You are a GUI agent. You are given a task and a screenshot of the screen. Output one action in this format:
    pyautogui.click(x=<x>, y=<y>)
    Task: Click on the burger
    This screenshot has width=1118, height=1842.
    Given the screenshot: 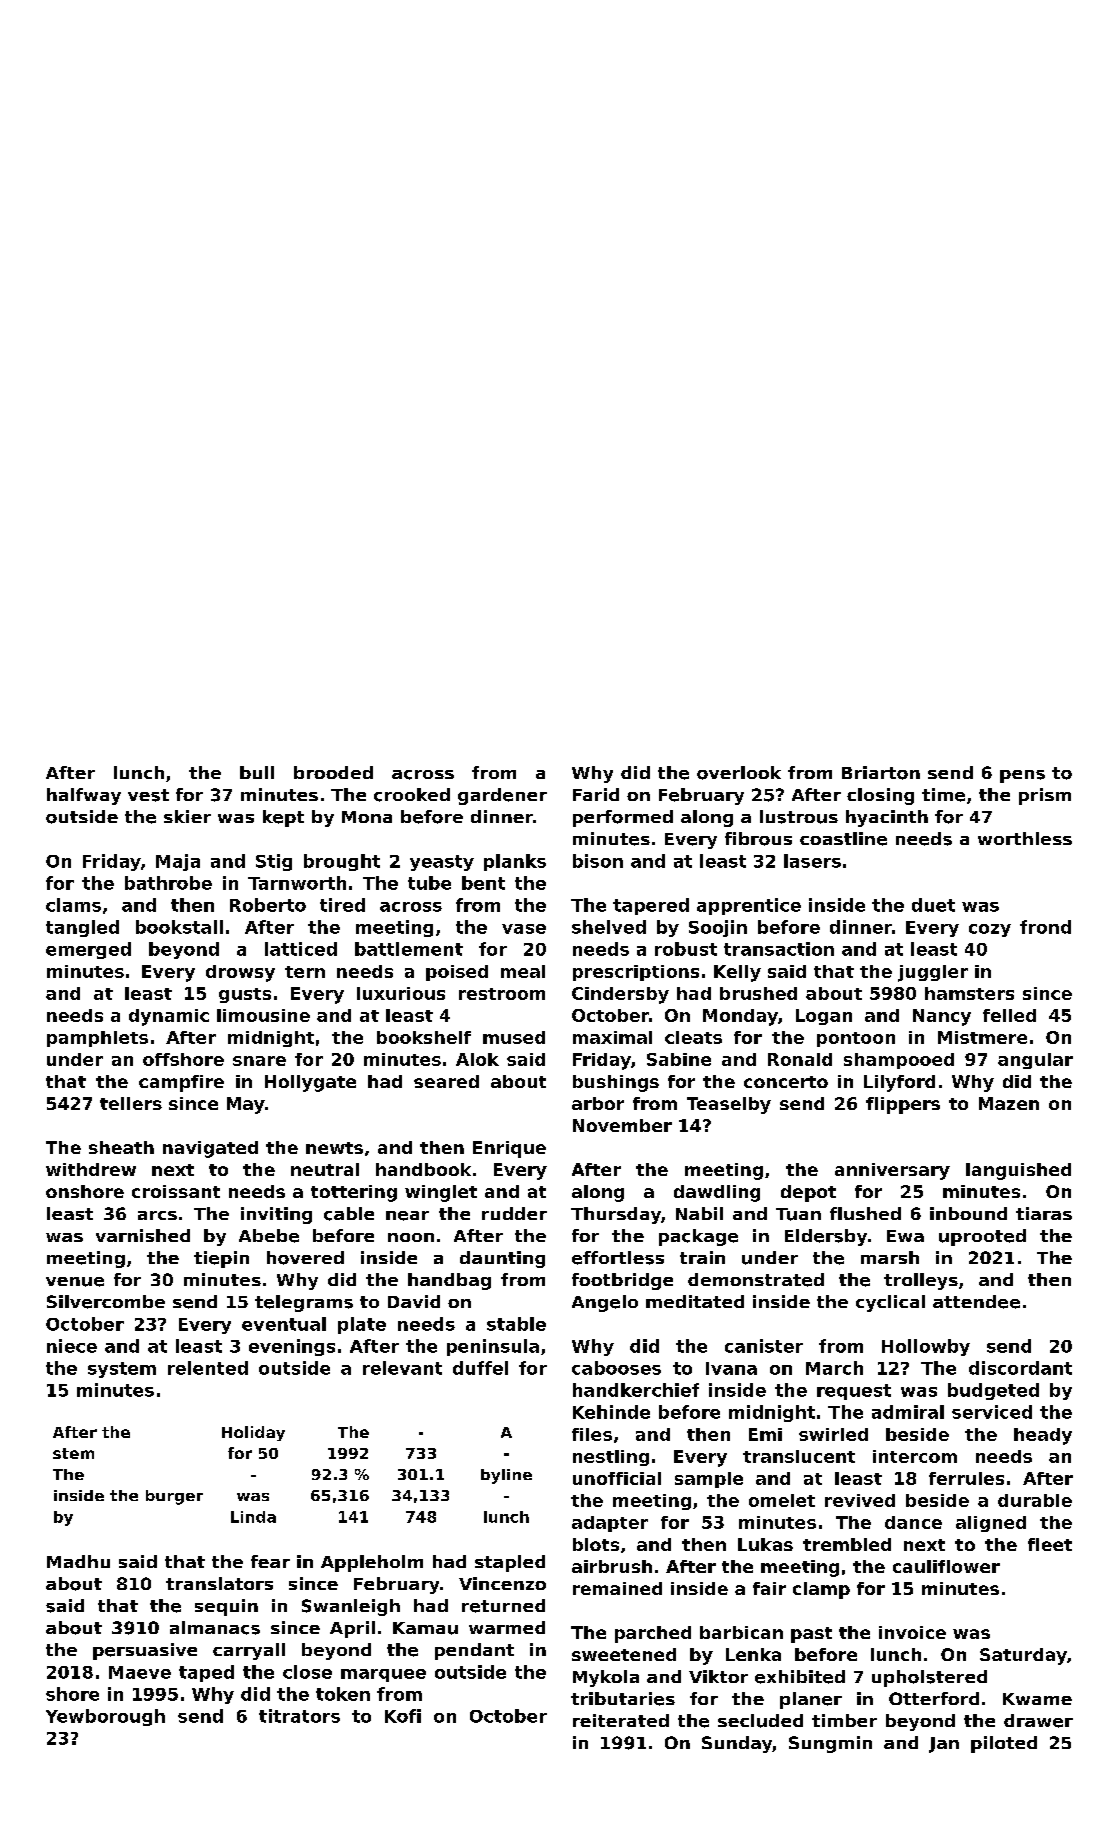 What is the action you would take?
    pyautogui.click(x=174, y=1497)
